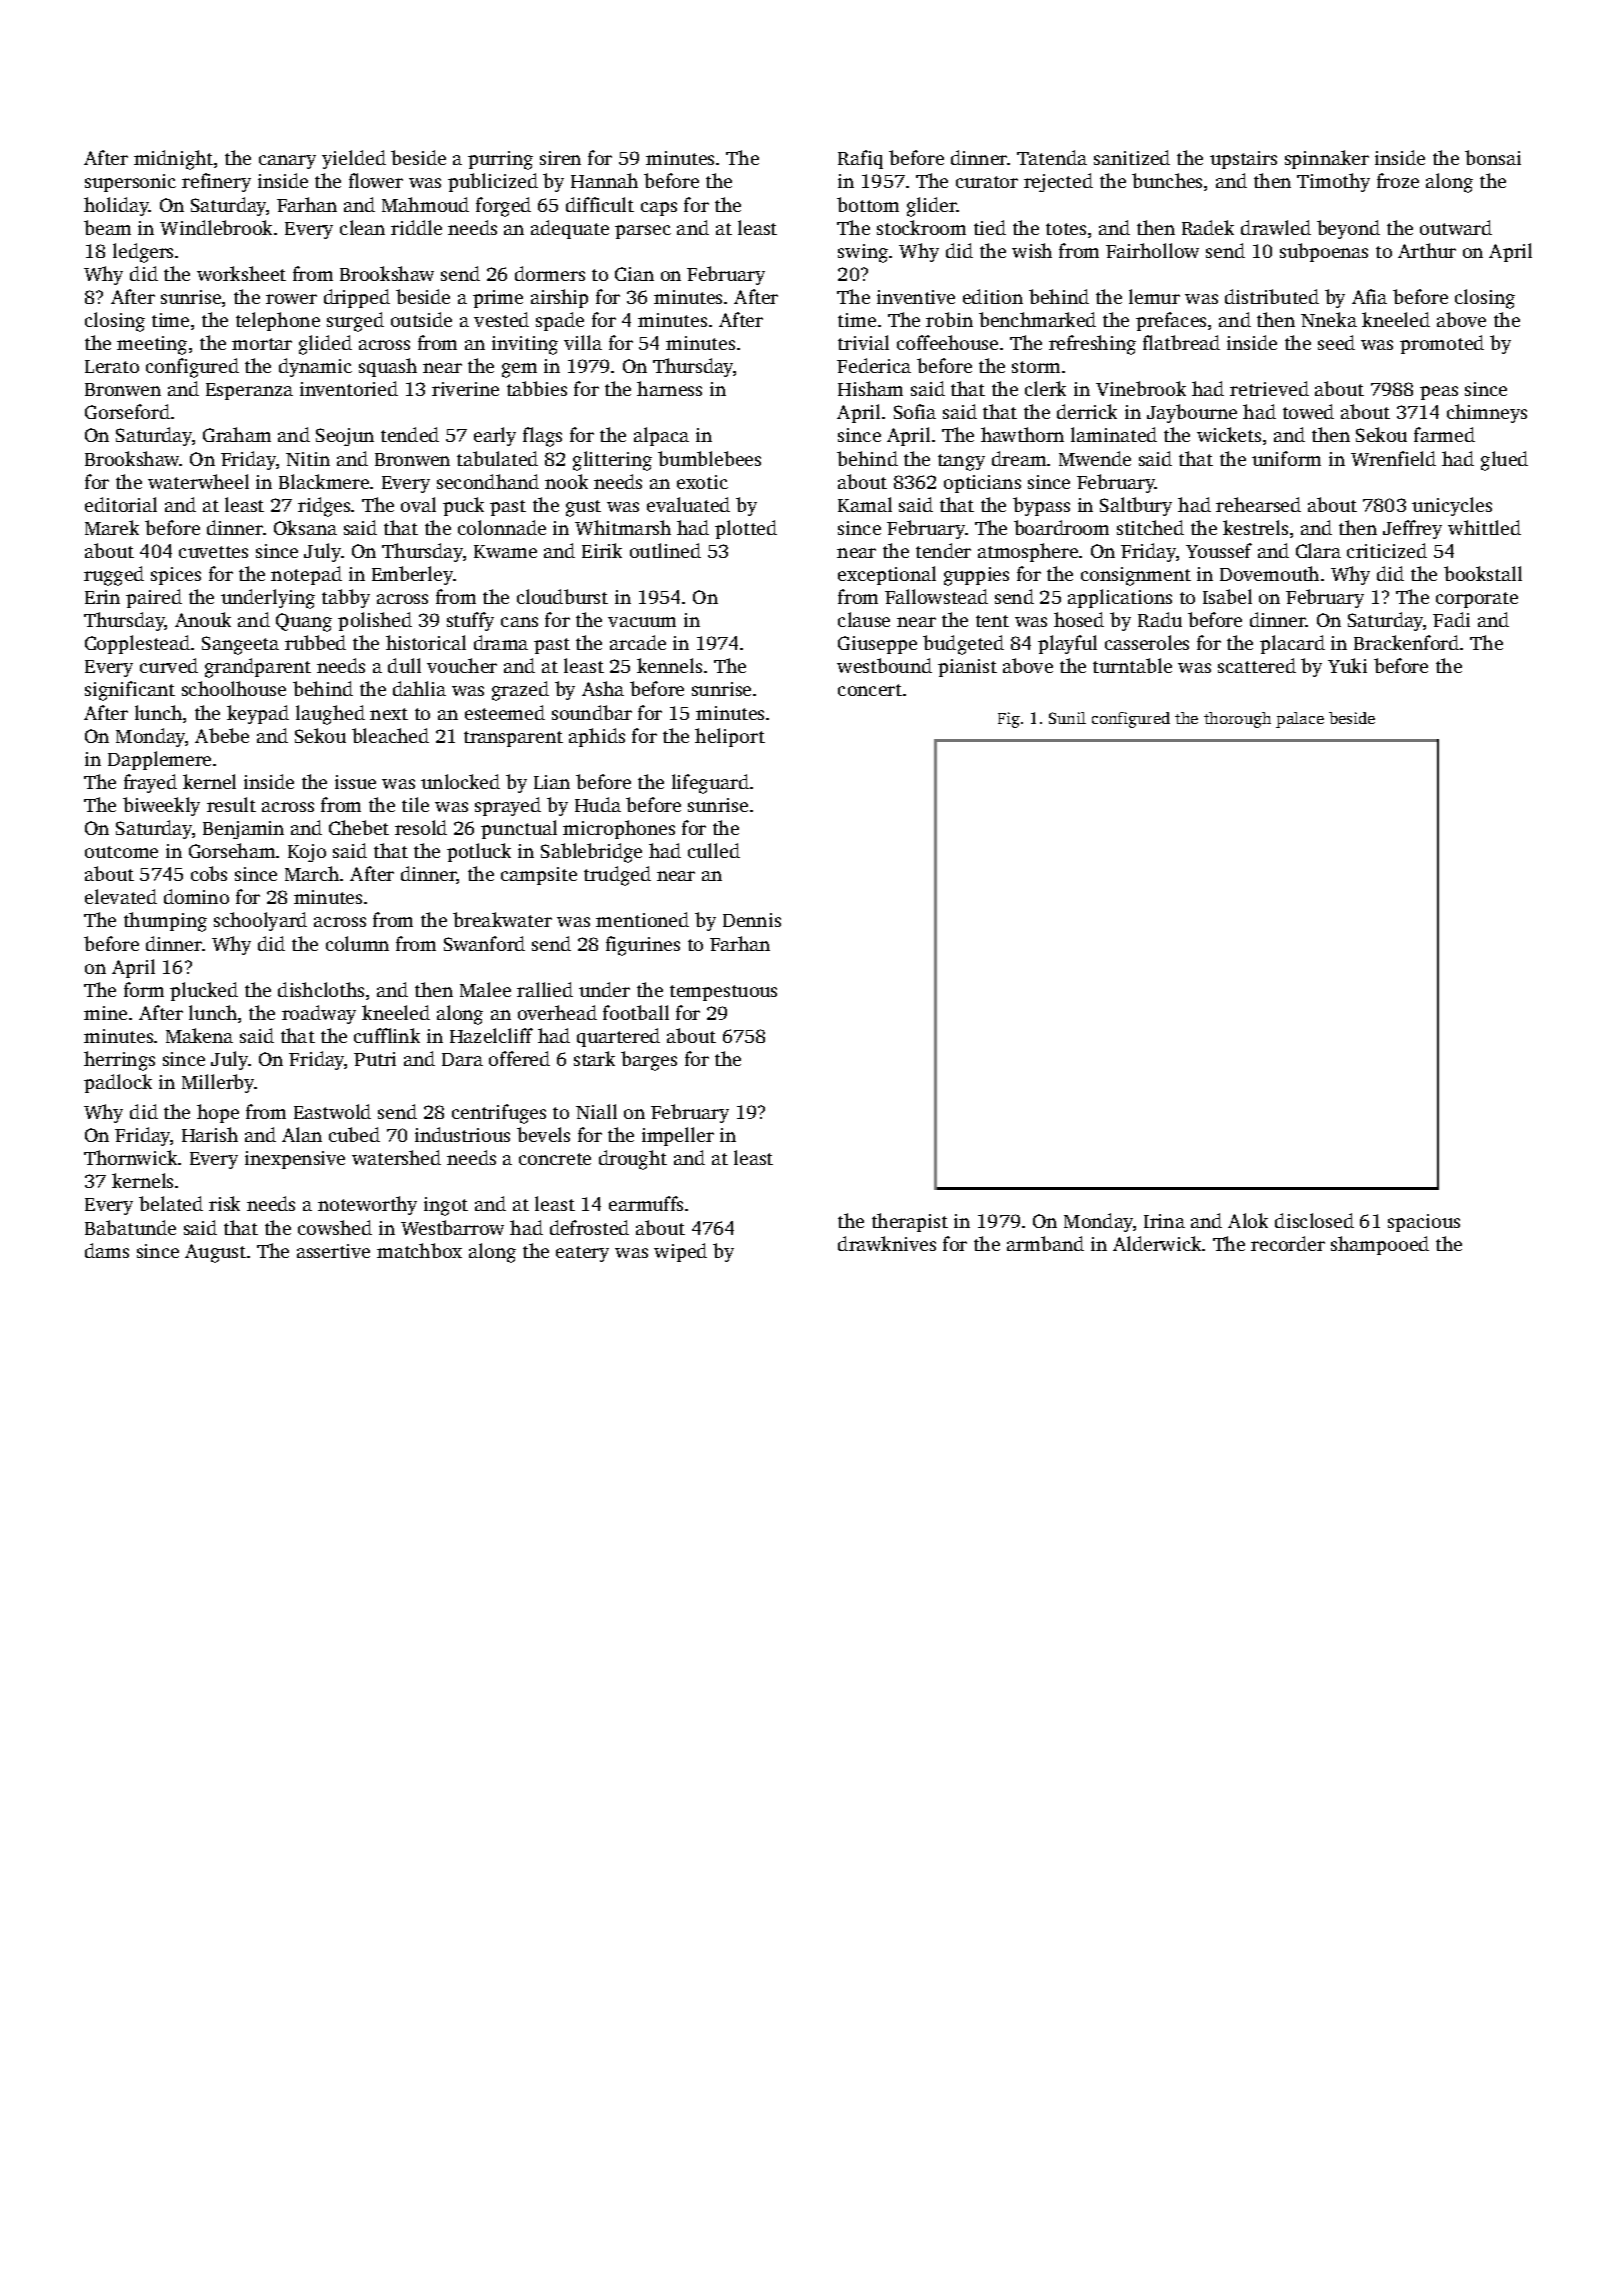 Image resolution: width=1620 pixels, height=2292 pixels. Describe the element at coordinates (860, 159) in the screenshot. I see `Rafiq` at that location.
